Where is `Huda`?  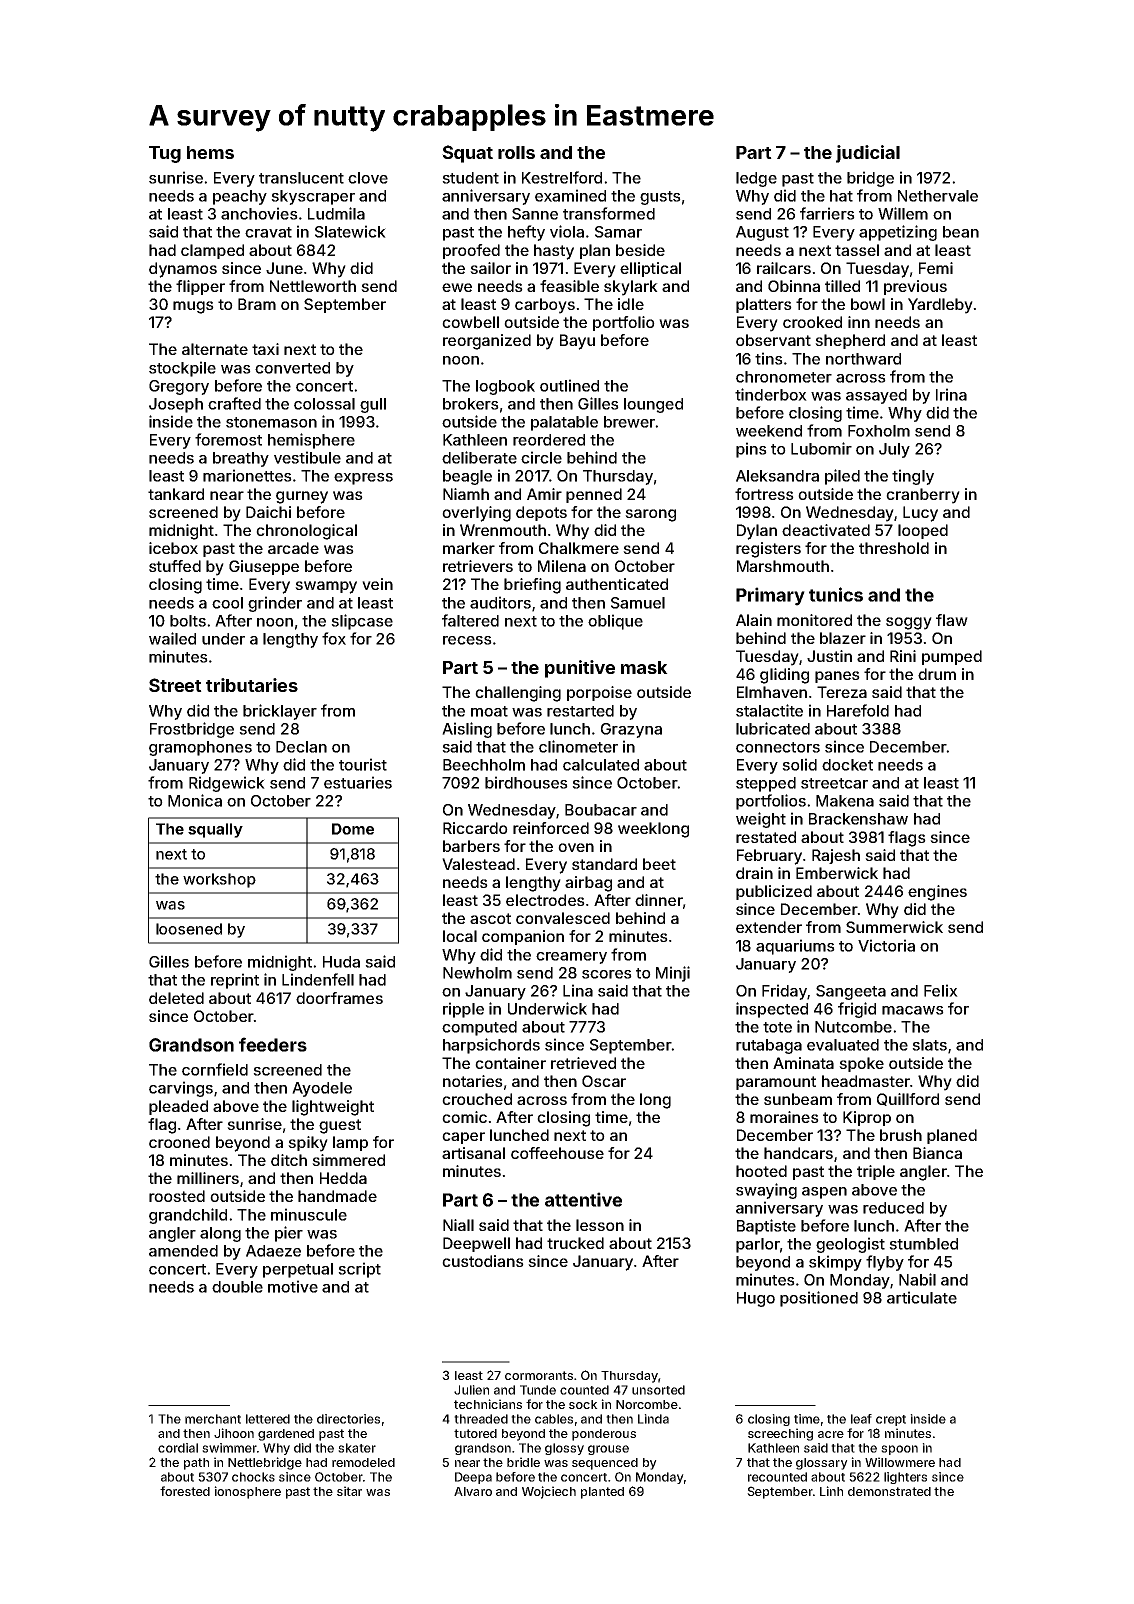
Huda is located at coordinates (341, 962).
